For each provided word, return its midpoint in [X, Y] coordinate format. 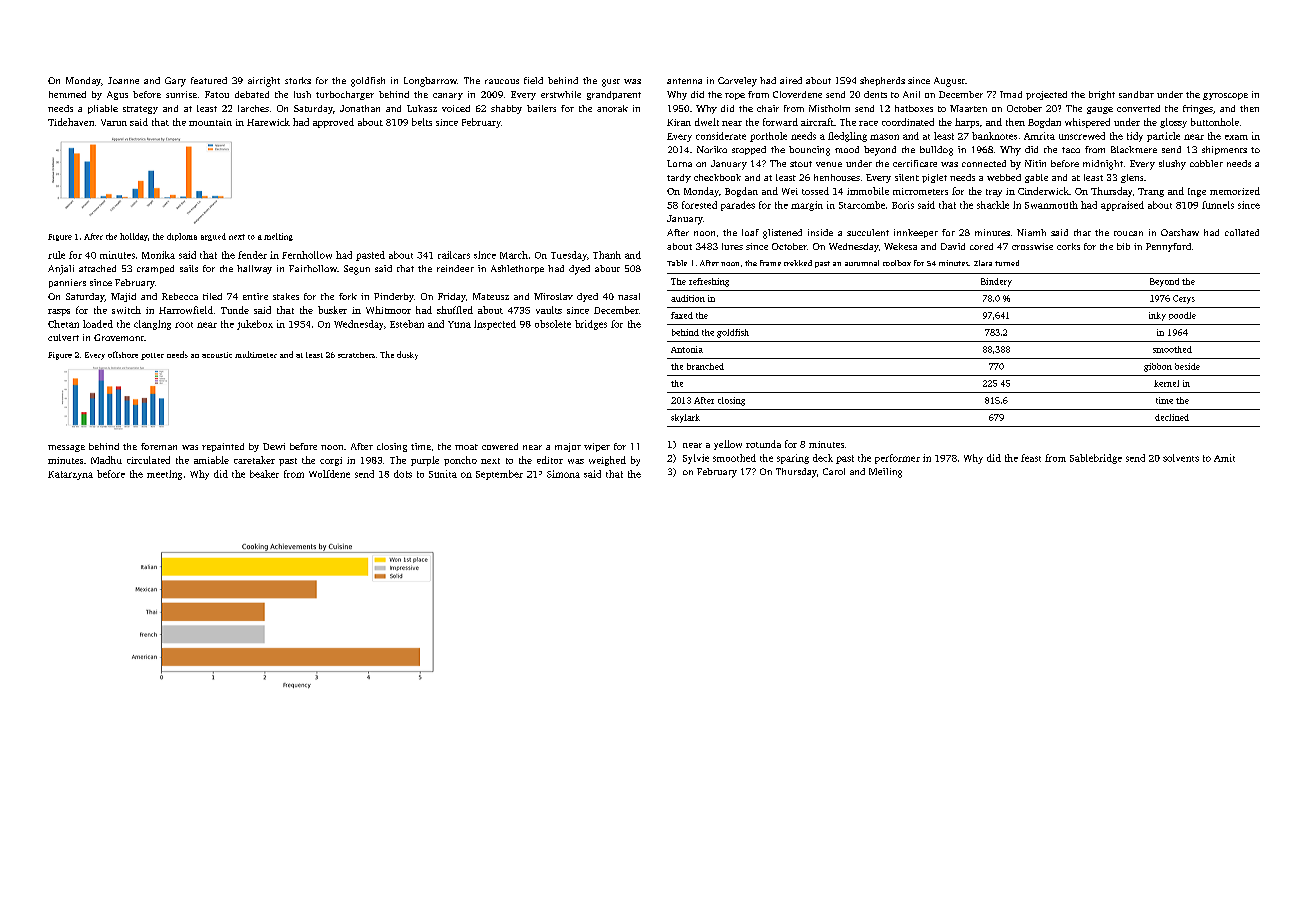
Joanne [123, 80]
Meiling [885, 473]
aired [791, 80]
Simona [563, 474]
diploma [182, 237]
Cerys [1184, 299]
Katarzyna [70, 475]
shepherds [882, 81]
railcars [454, 255]
